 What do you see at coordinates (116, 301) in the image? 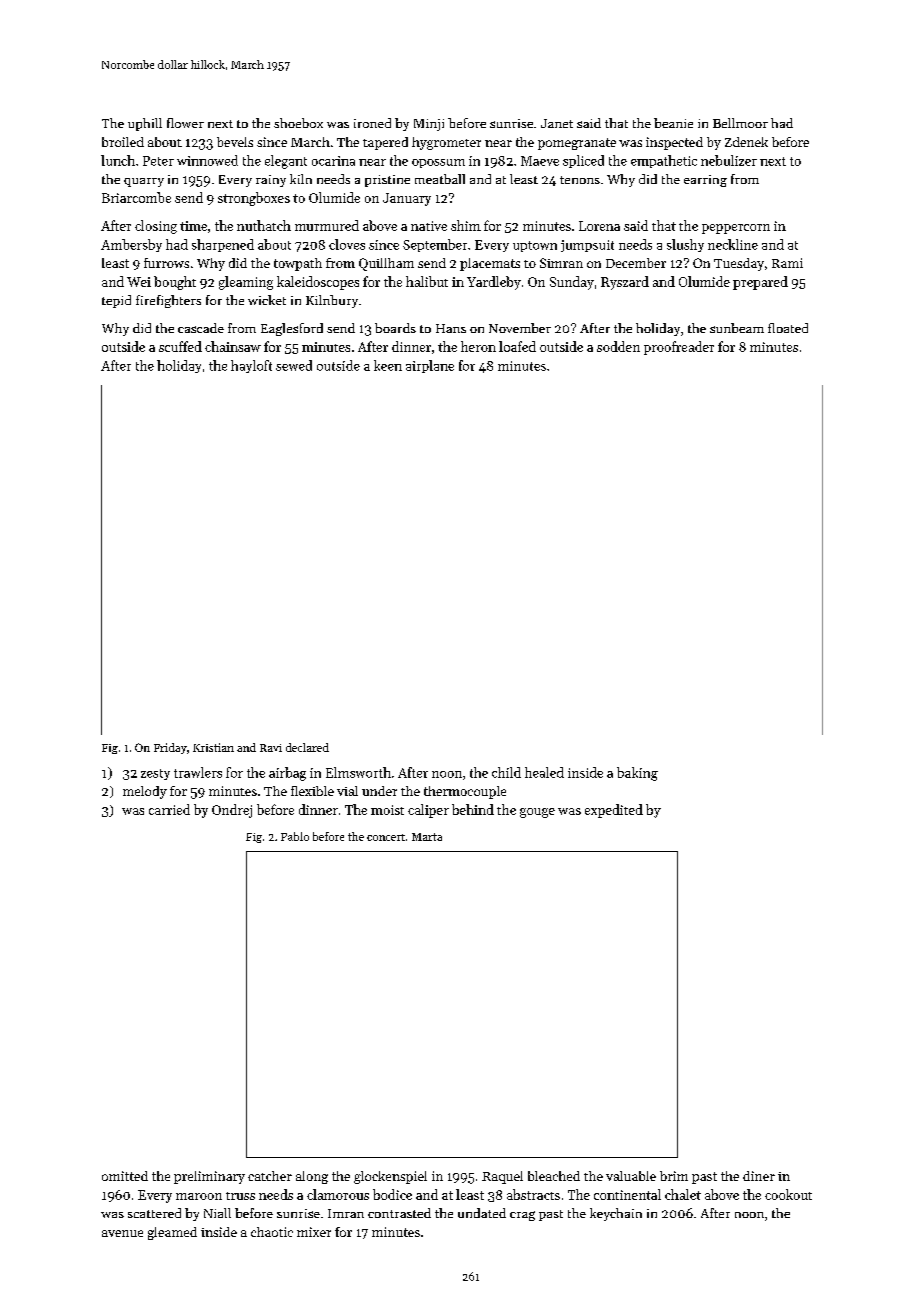
I see `tepid` at bounding box center [116, 301].
